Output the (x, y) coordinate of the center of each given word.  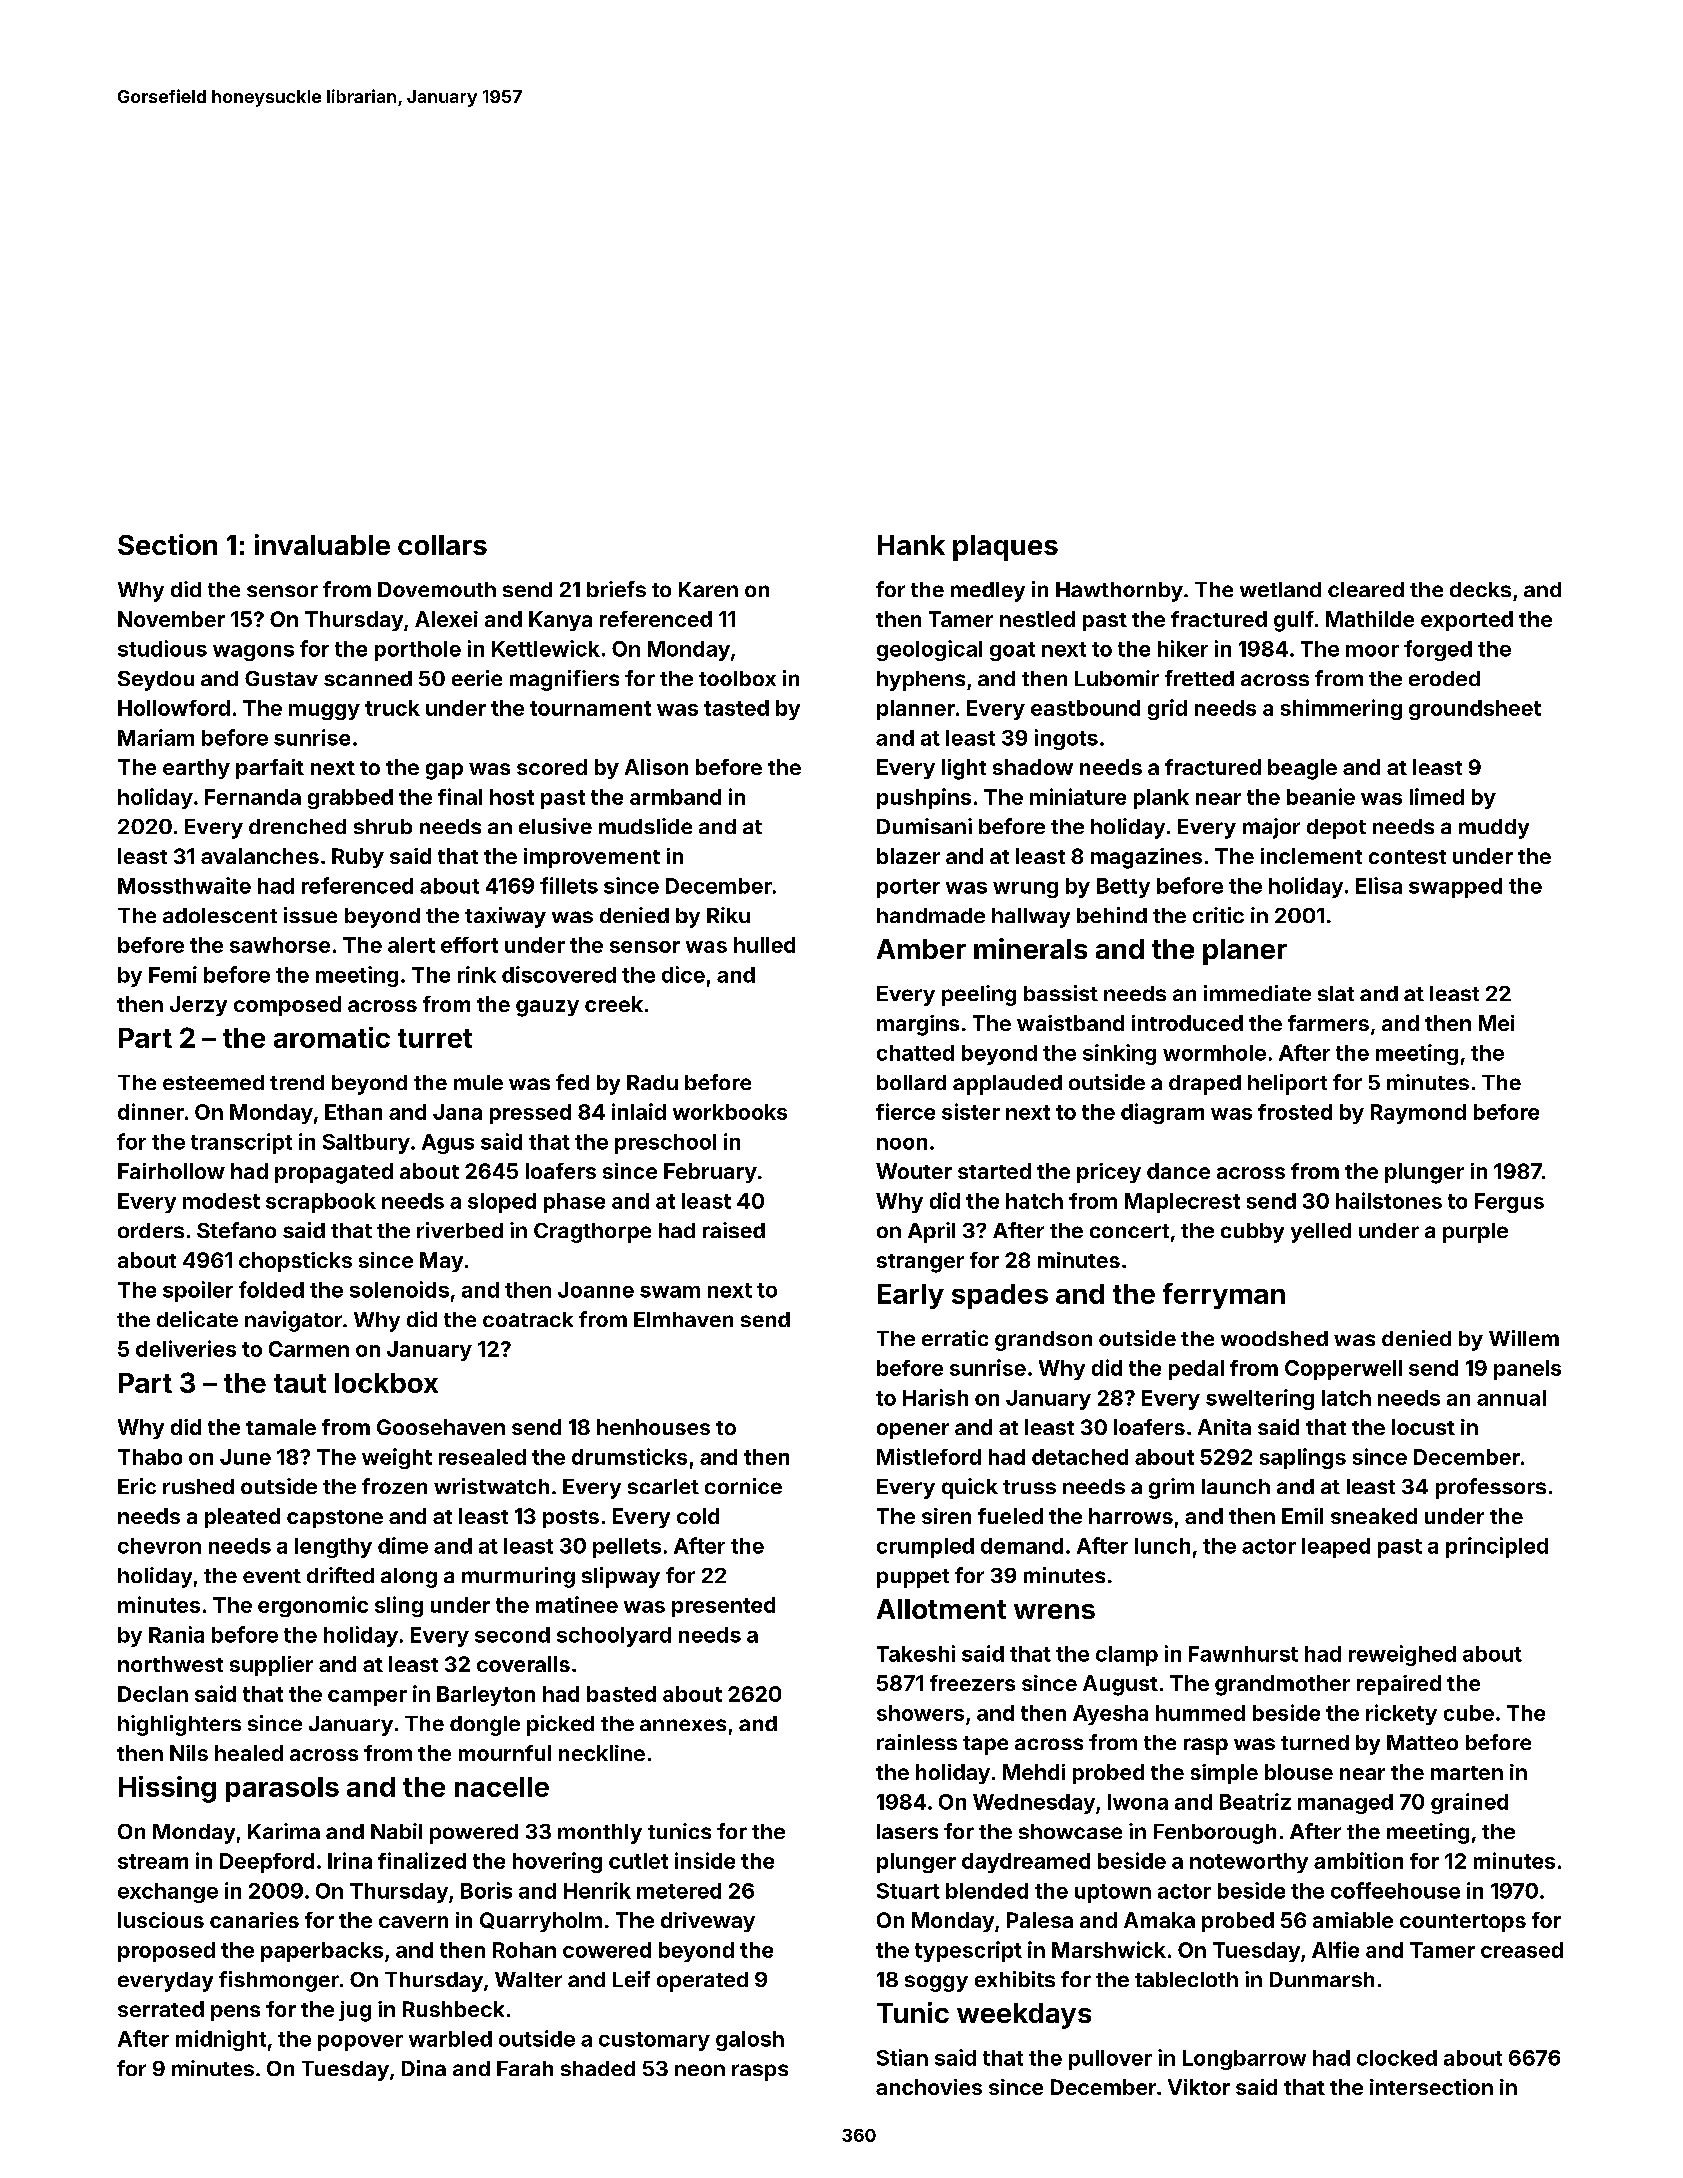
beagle (1302, 769)
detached (1080, 1457)
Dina (424, 2068)
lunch (1162, 1546)
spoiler (198, 1291)
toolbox (737, 678)
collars (442, 545)
